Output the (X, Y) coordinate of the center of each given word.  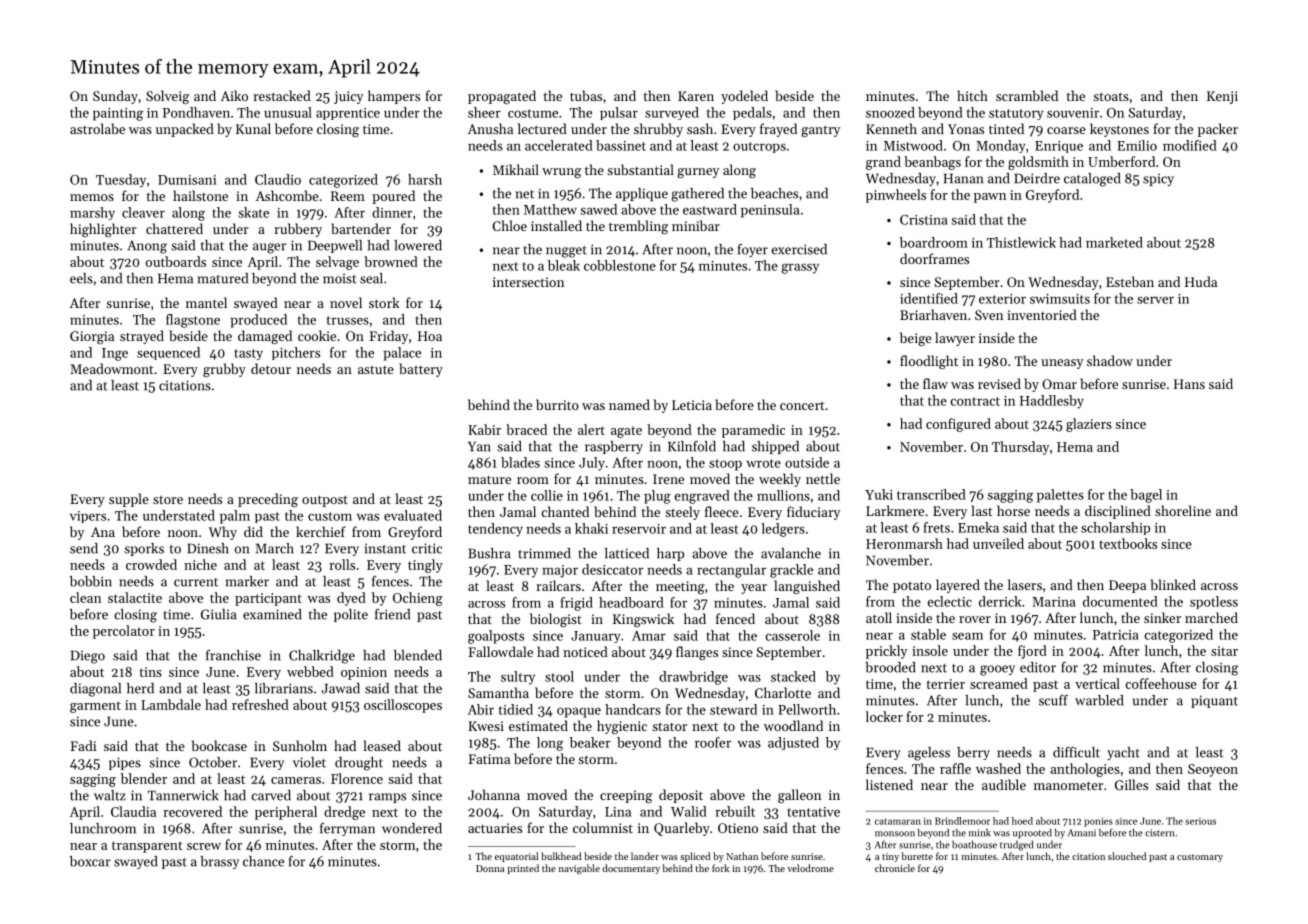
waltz (110, 795)
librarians (284, 688)
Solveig (167, 97)
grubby (224, 370)
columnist (603, 827)
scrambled (1027, 95)
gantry (820, 131)
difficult (1076, 752)
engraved (702, 497)
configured (958, 425)
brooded (890, 667)
